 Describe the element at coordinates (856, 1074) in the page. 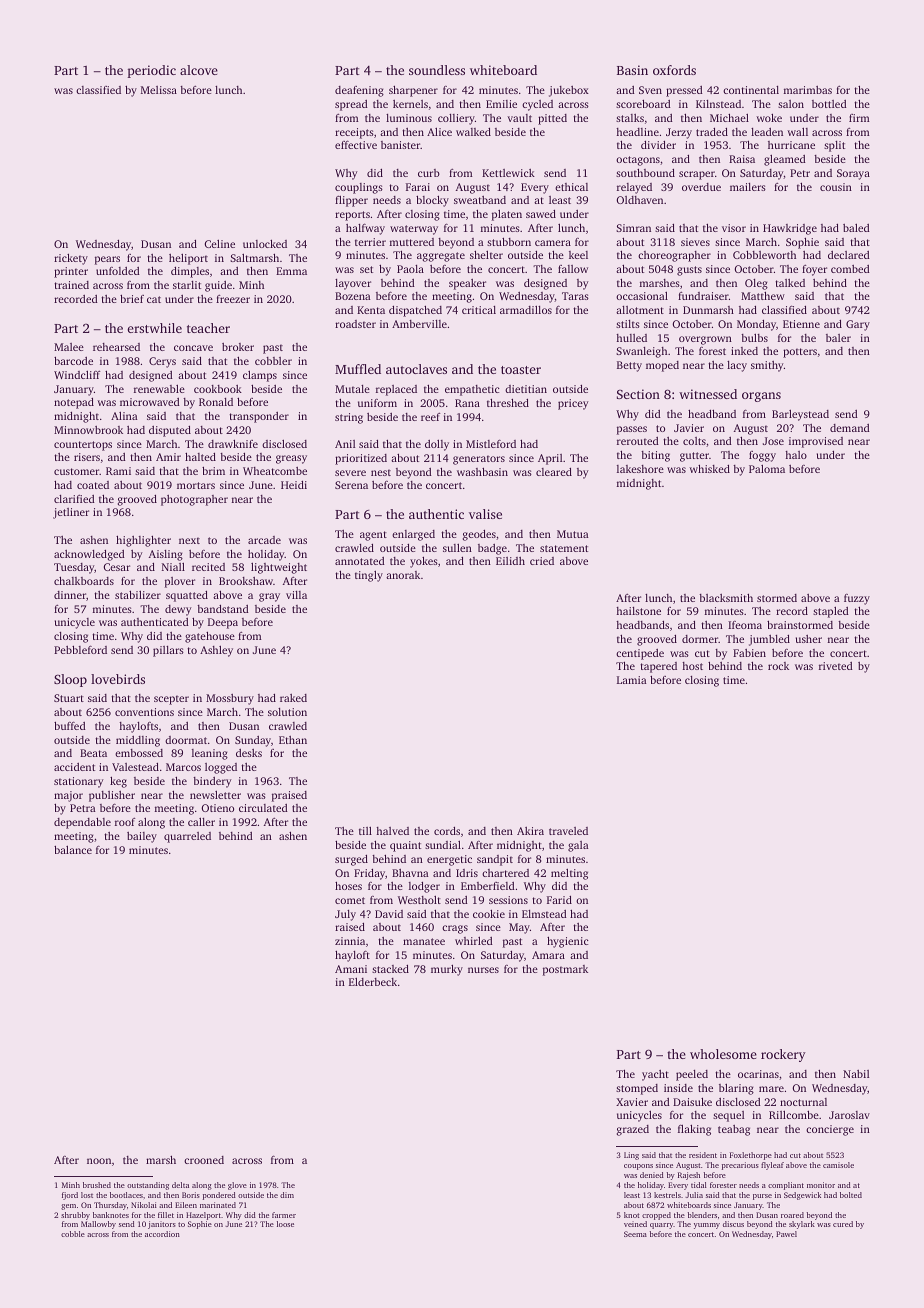

I see `Nabil` at that location.
